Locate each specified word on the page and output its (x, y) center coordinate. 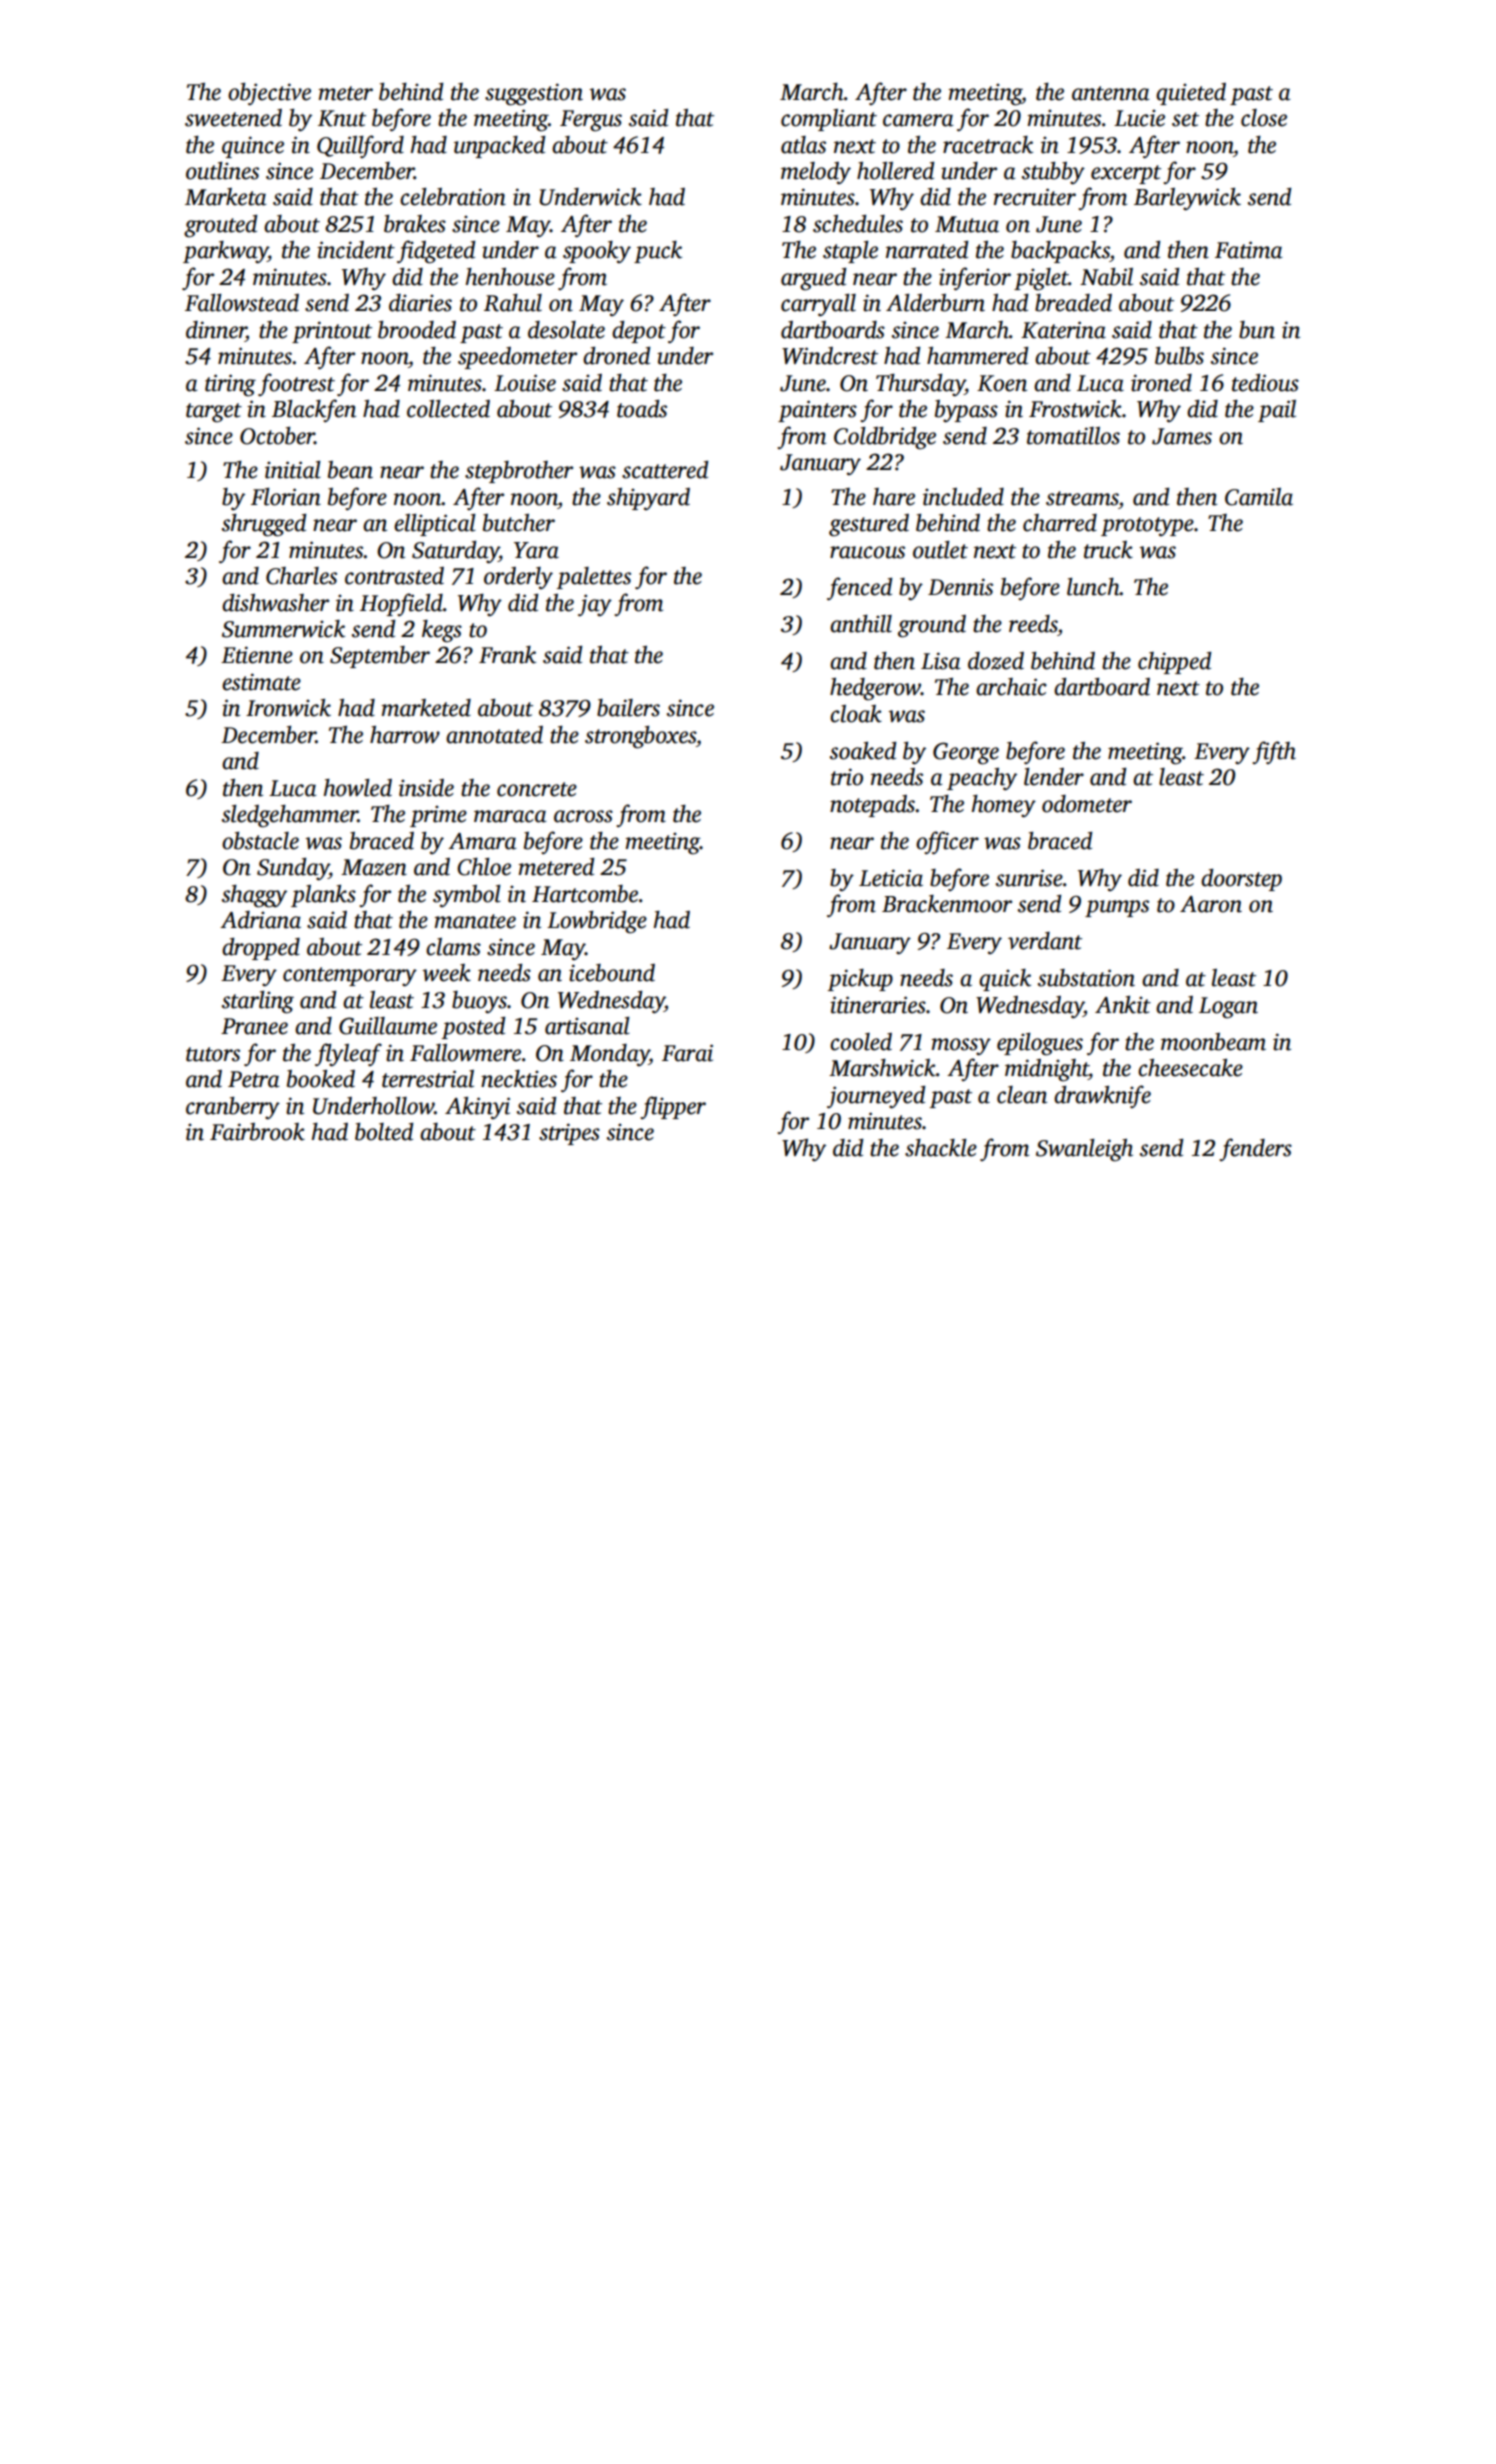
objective (269, 94)
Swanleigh (1084, 1150)
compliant (829, 120)
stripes (569, 1134)
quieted (1191, 94)
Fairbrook (257, 1132)
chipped (1174, 663)
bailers (628, 708)
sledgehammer (290, 816)
